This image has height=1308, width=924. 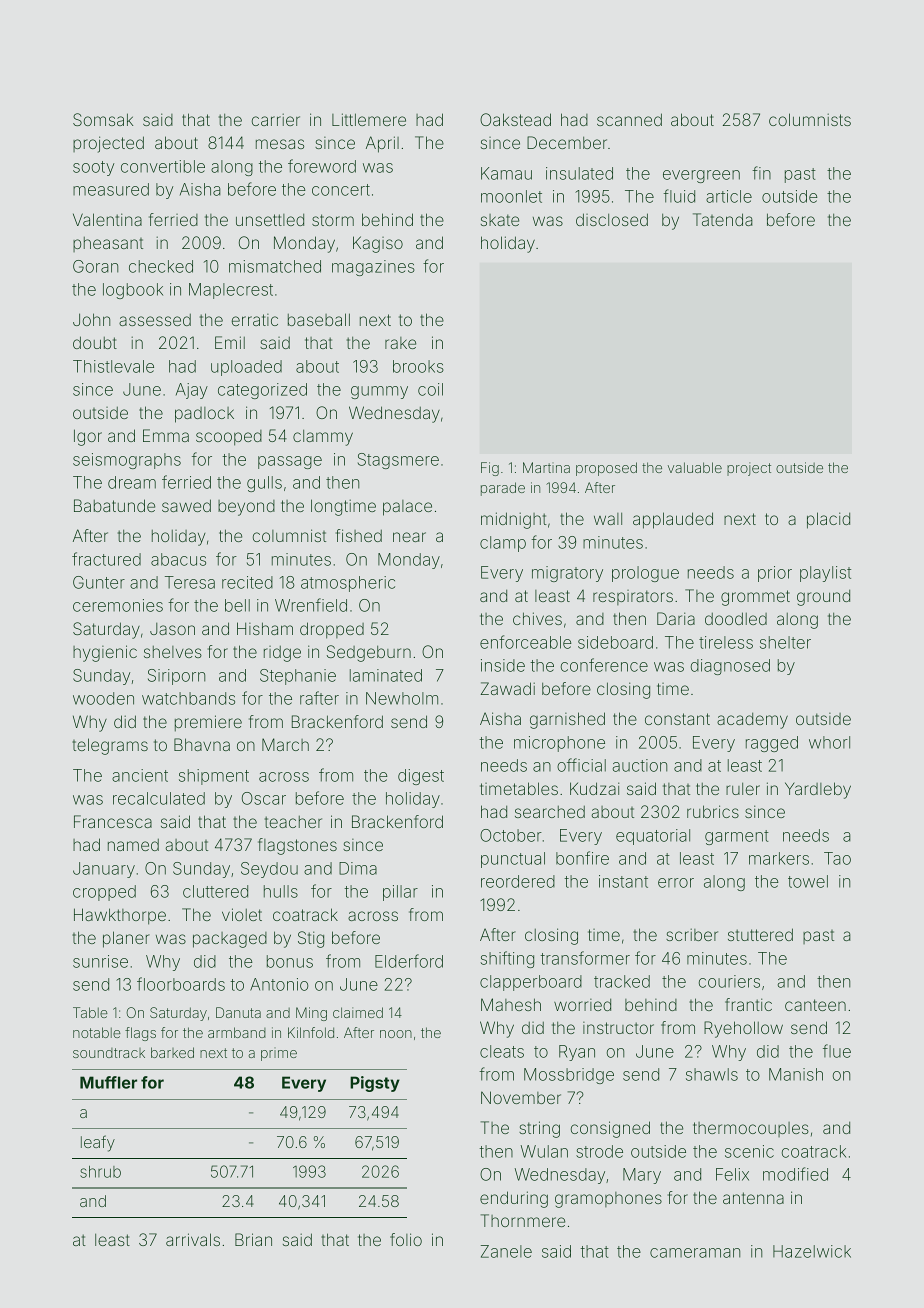 What do you see at coordinates (193, 1239) in the image?
I see `arrivals` at bounding box center [193, 1239].
